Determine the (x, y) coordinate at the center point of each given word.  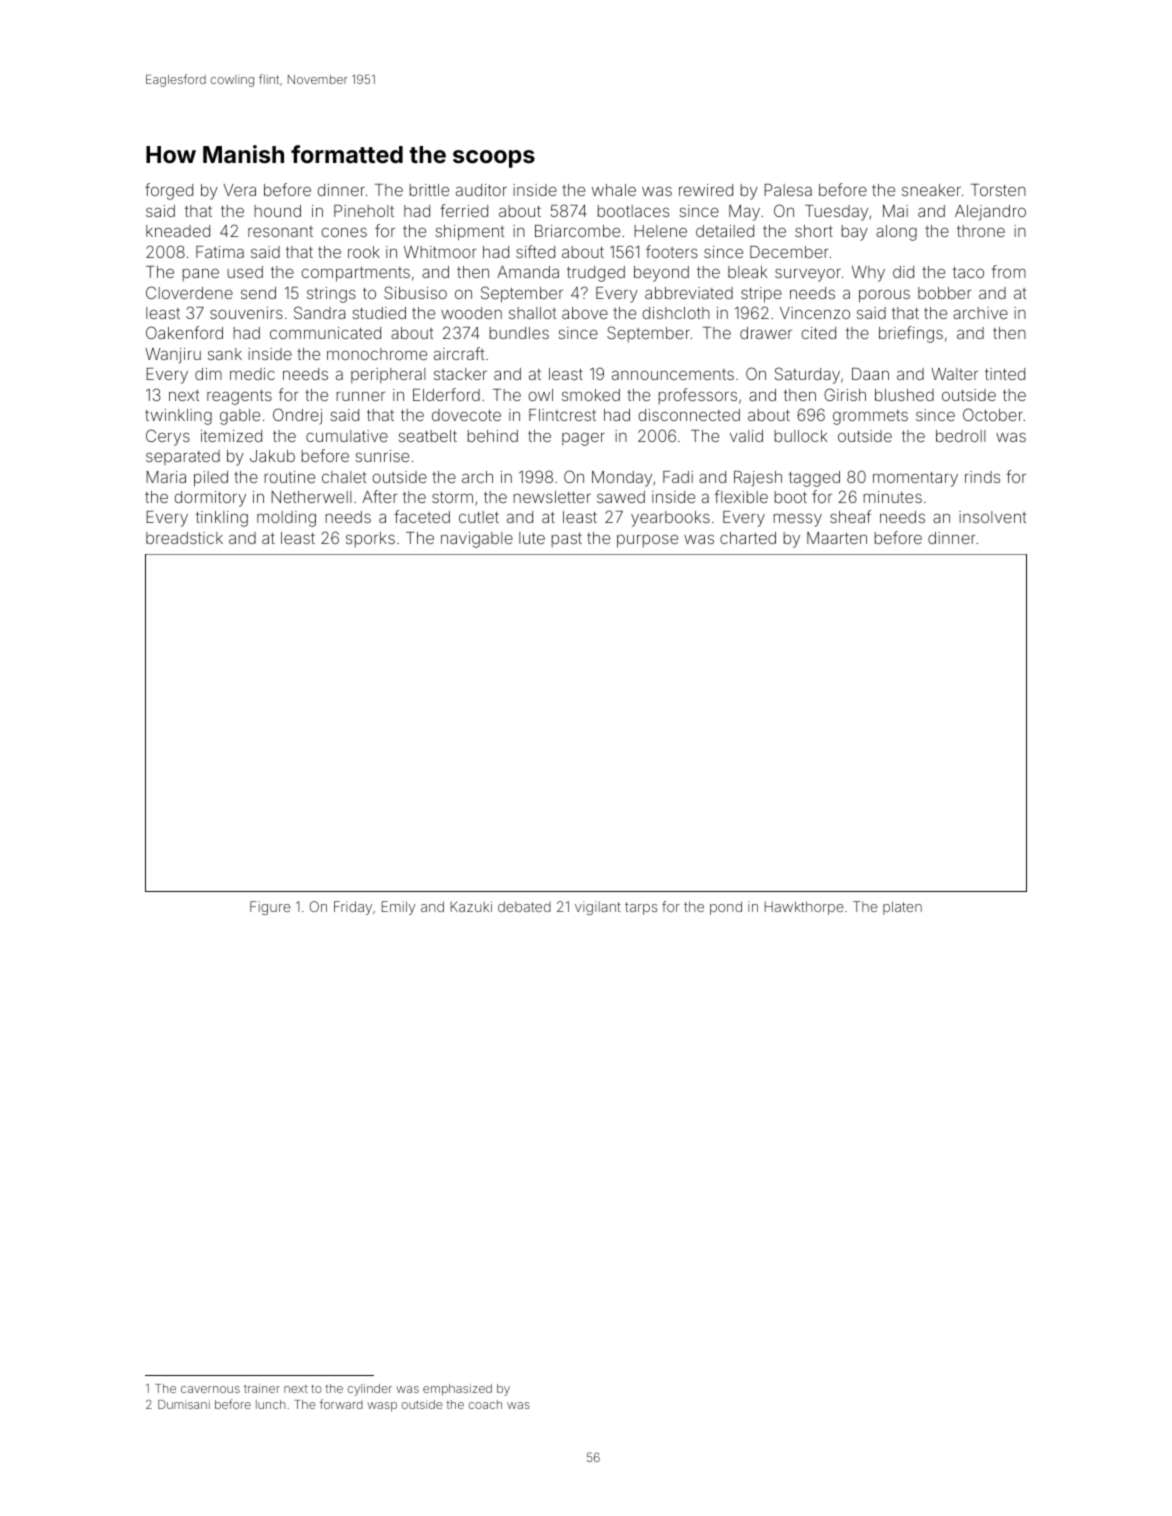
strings (331, 295)
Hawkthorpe (804, 908)
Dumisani (184, 1404)
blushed (904, 395)
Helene (660, 231)
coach (485, 1404)
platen (902, 908)
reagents (239, 397)
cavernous (210, 1389)
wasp (382, 1407)
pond (726, 908)
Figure (270, 908)
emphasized (457, 1390)
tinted (1005, 374)
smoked (591, 395)
